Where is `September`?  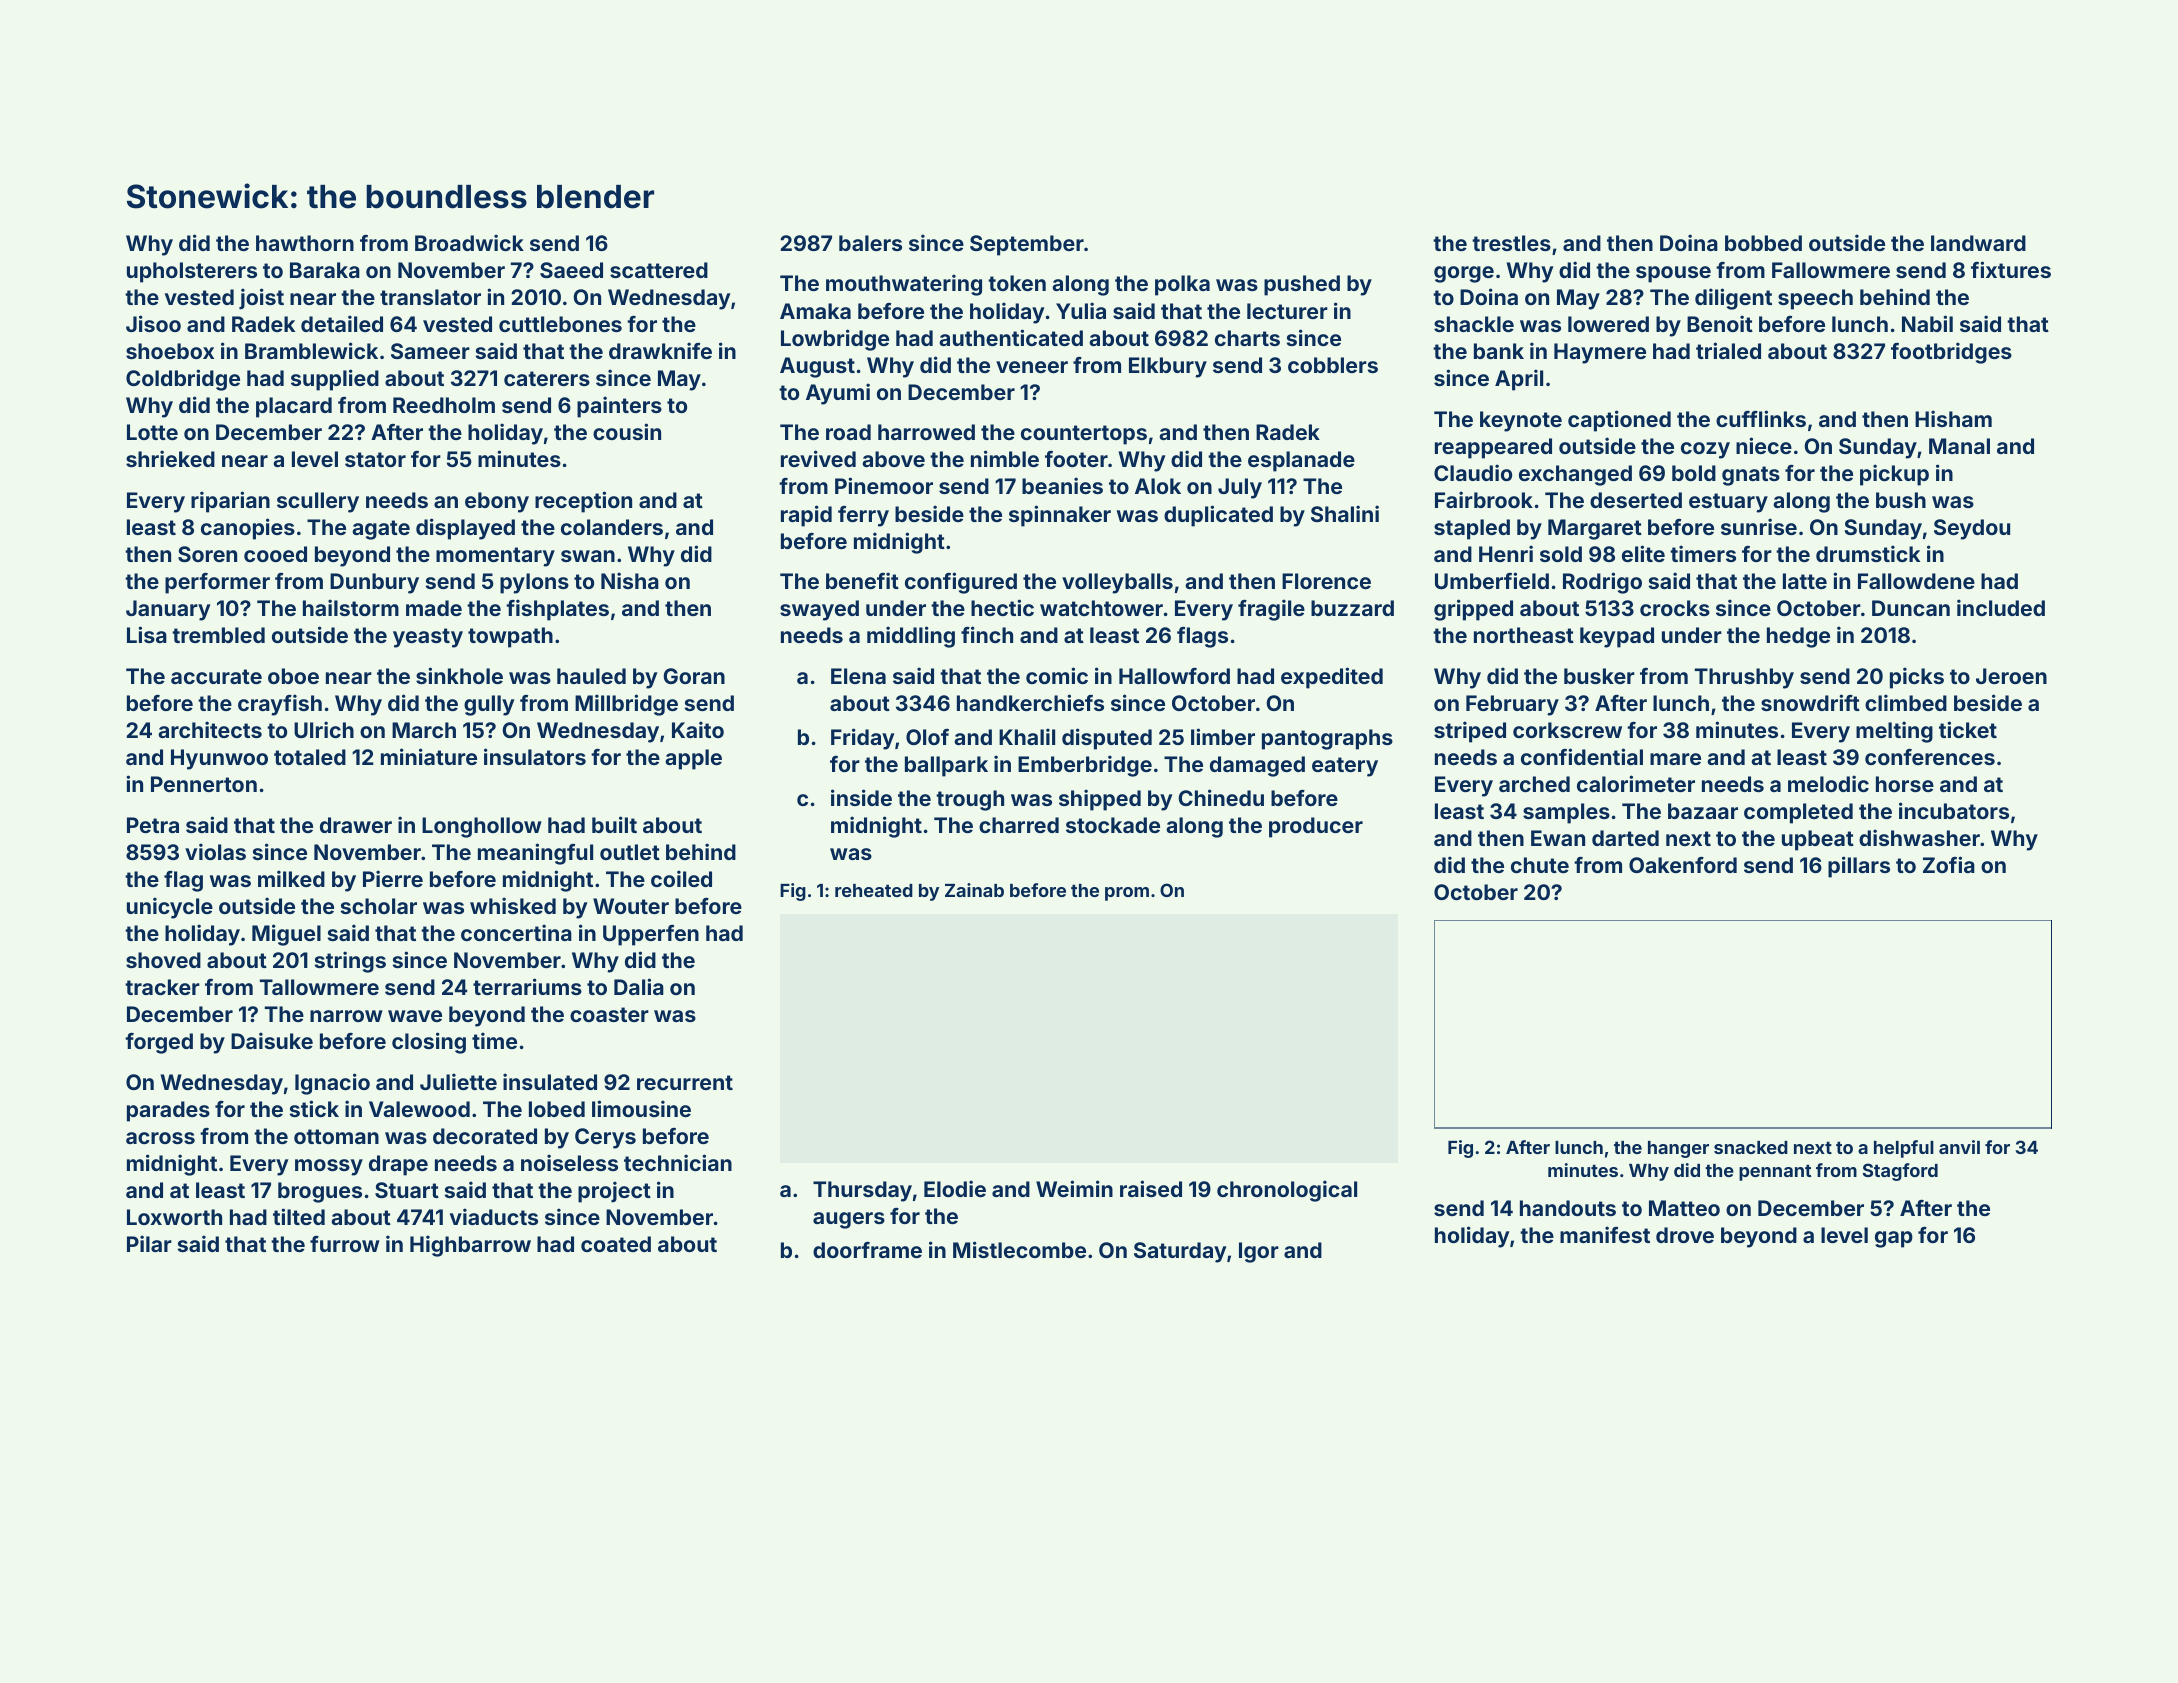 September is located at coordinates (1027, 245).
